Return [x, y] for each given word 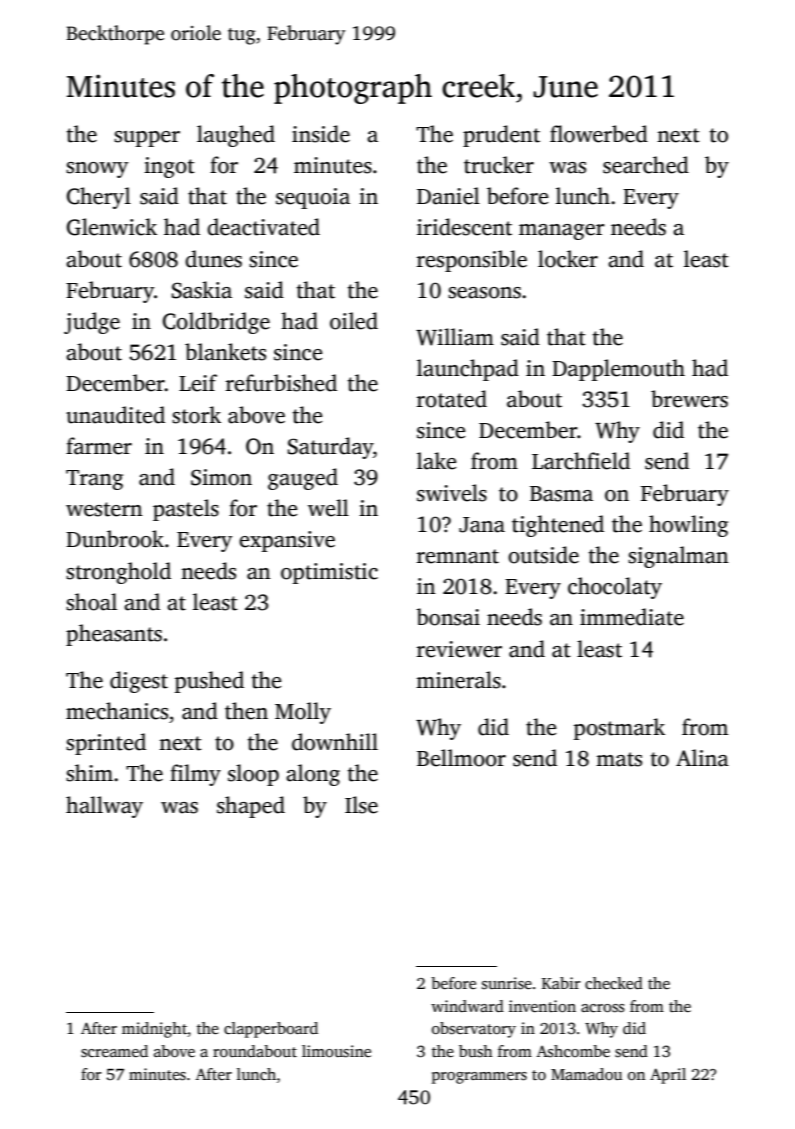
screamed [114, 1051]
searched [646, 165]
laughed [236, 136]
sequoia [313, 198]
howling [688, 526]
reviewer [459, 649]
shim [89, 773]
